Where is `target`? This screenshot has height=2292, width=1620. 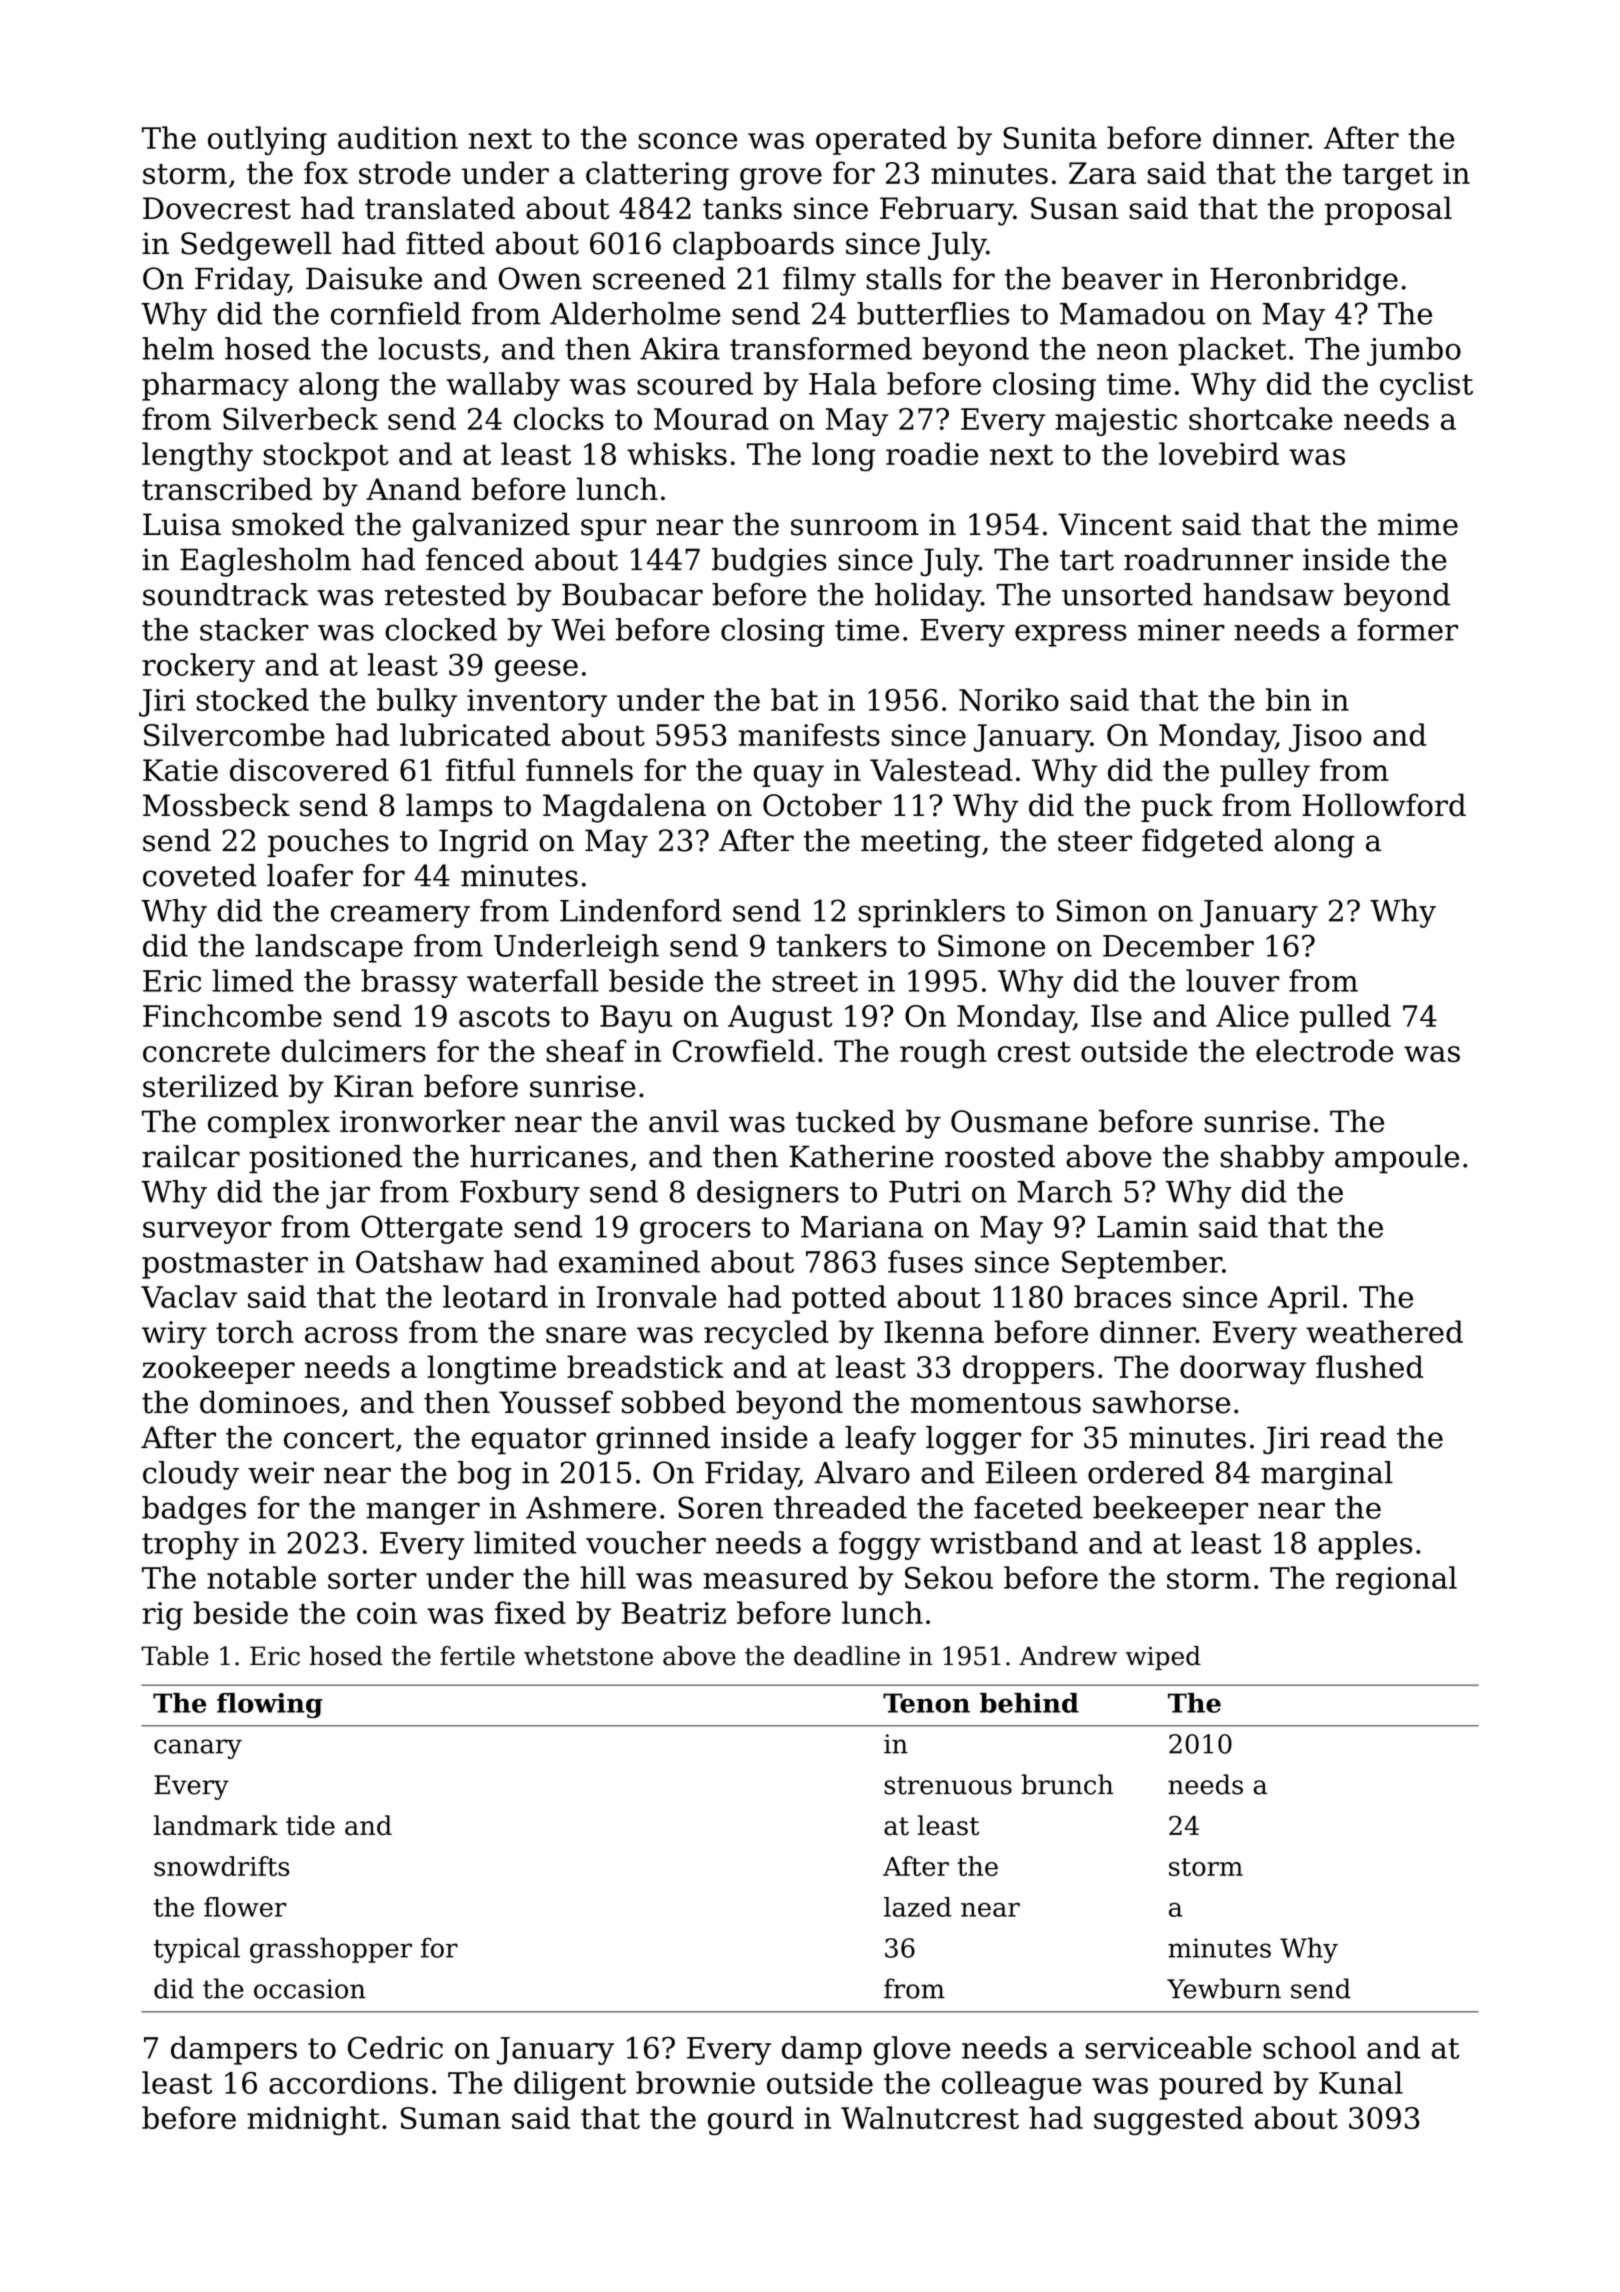 target is located at coordinates (1388, 177).
